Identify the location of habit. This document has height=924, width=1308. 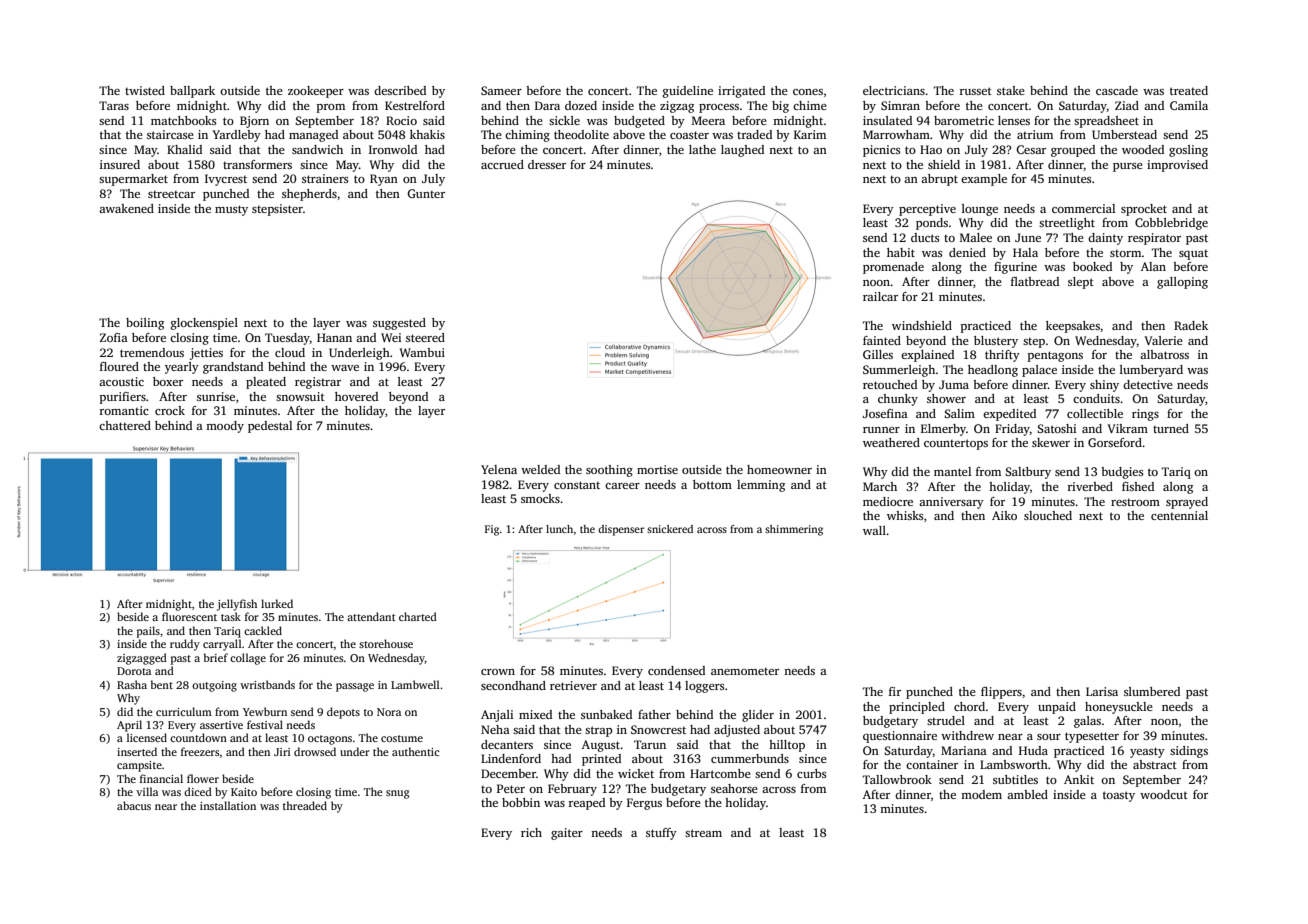
(901, 252).
